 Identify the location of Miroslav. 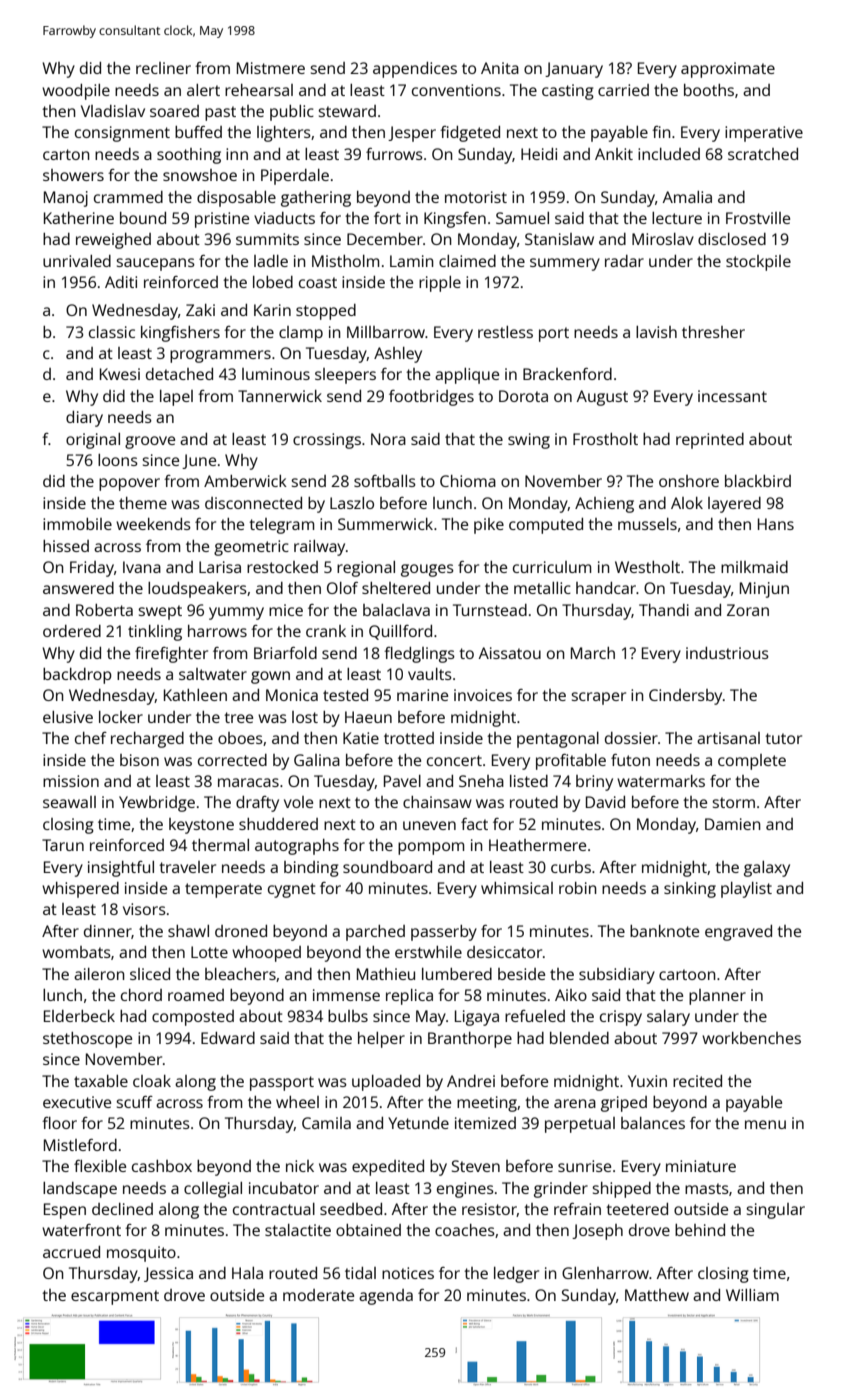
(663, 239).
